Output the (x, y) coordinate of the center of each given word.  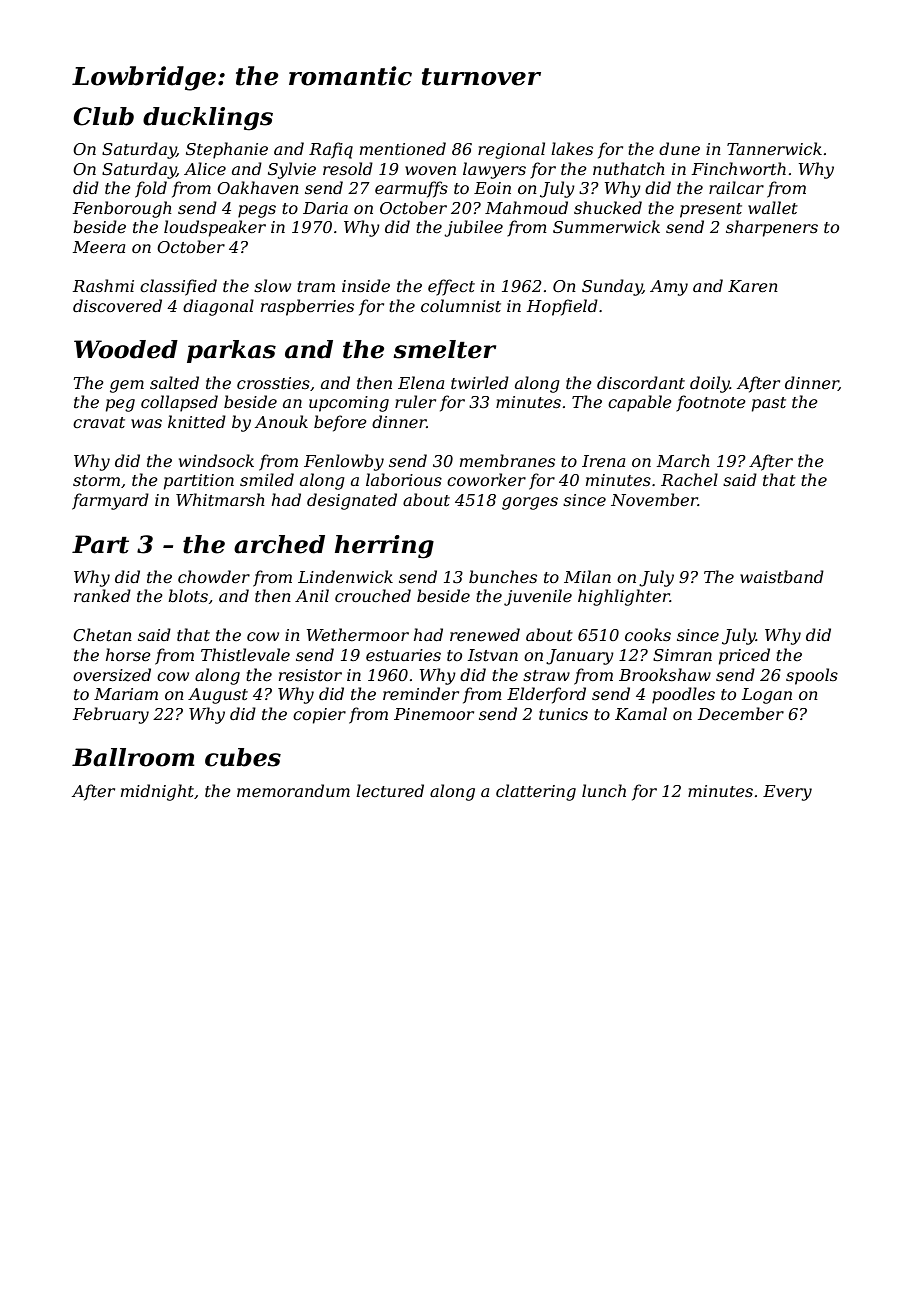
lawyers (494, 170)
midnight (157, 792)
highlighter (624, 597)
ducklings (208, 119)
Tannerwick (774, 148)
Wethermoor (358, 634)
